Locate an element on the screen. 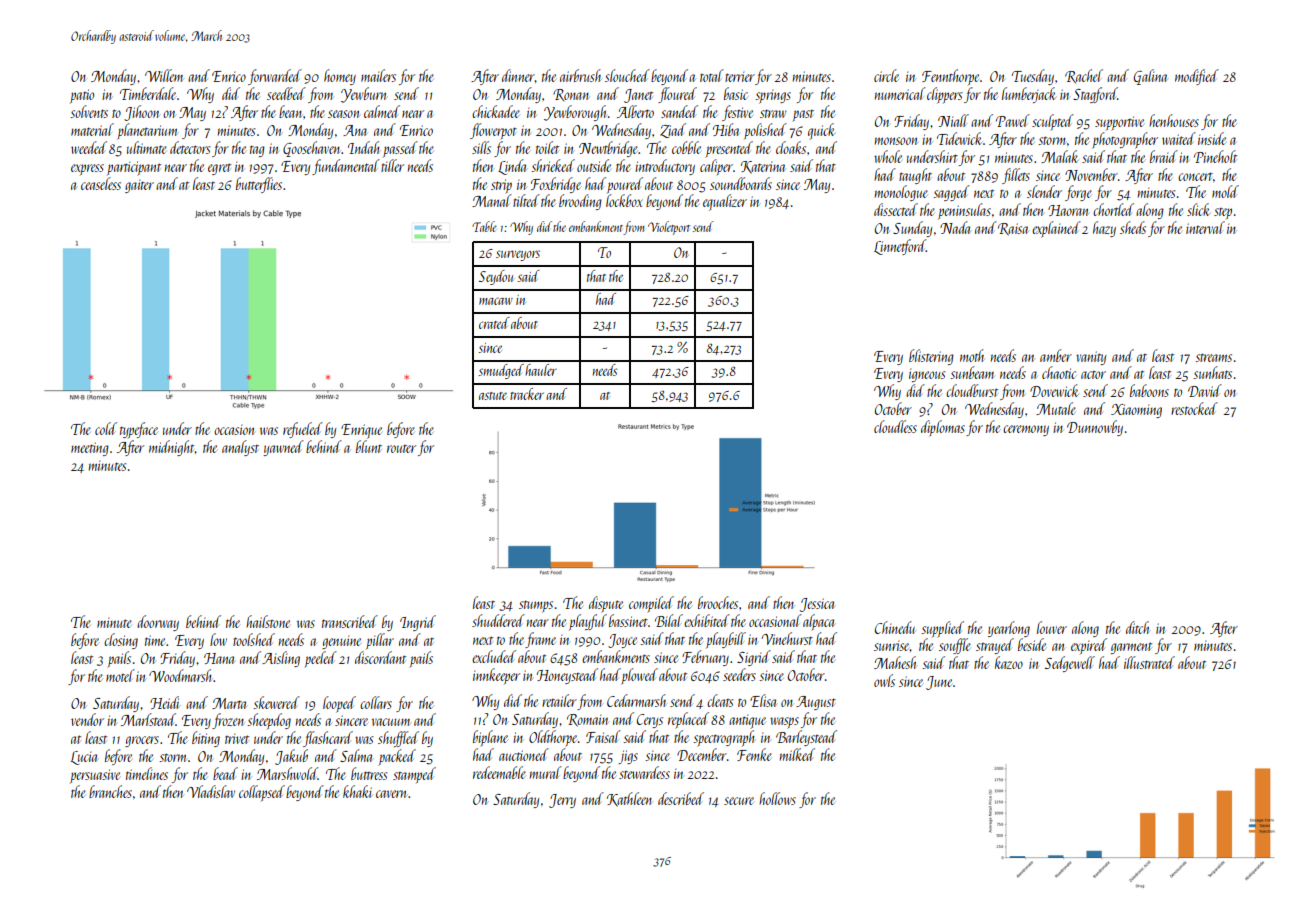 The image size is (1308, 924). ceremony is located at coordinates (1026, 430).
